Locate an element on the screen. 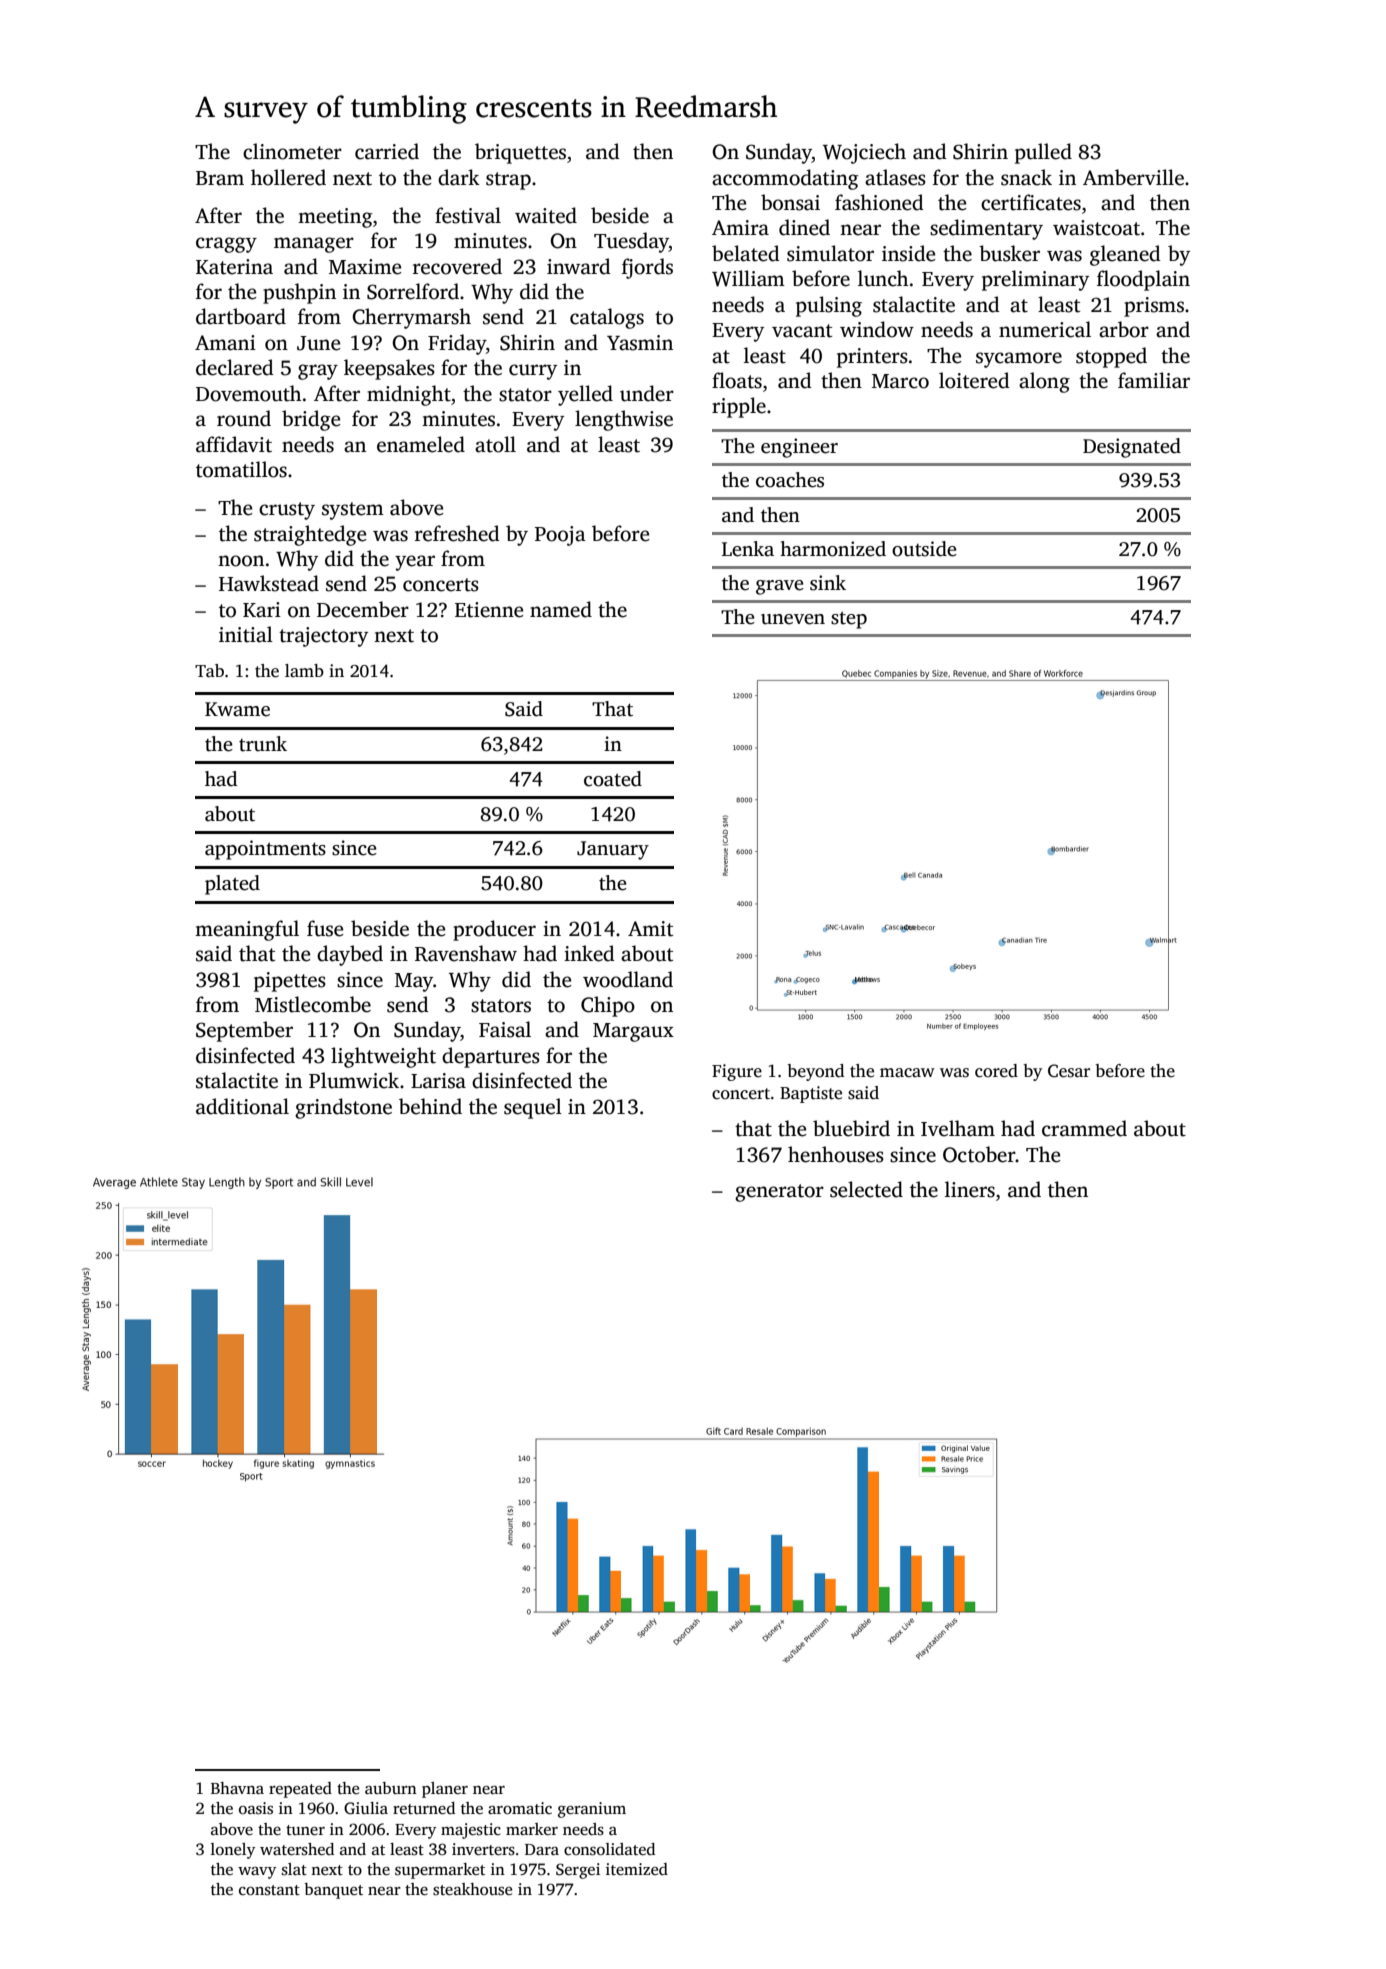  woodland is located at coordinates (628, 979).
